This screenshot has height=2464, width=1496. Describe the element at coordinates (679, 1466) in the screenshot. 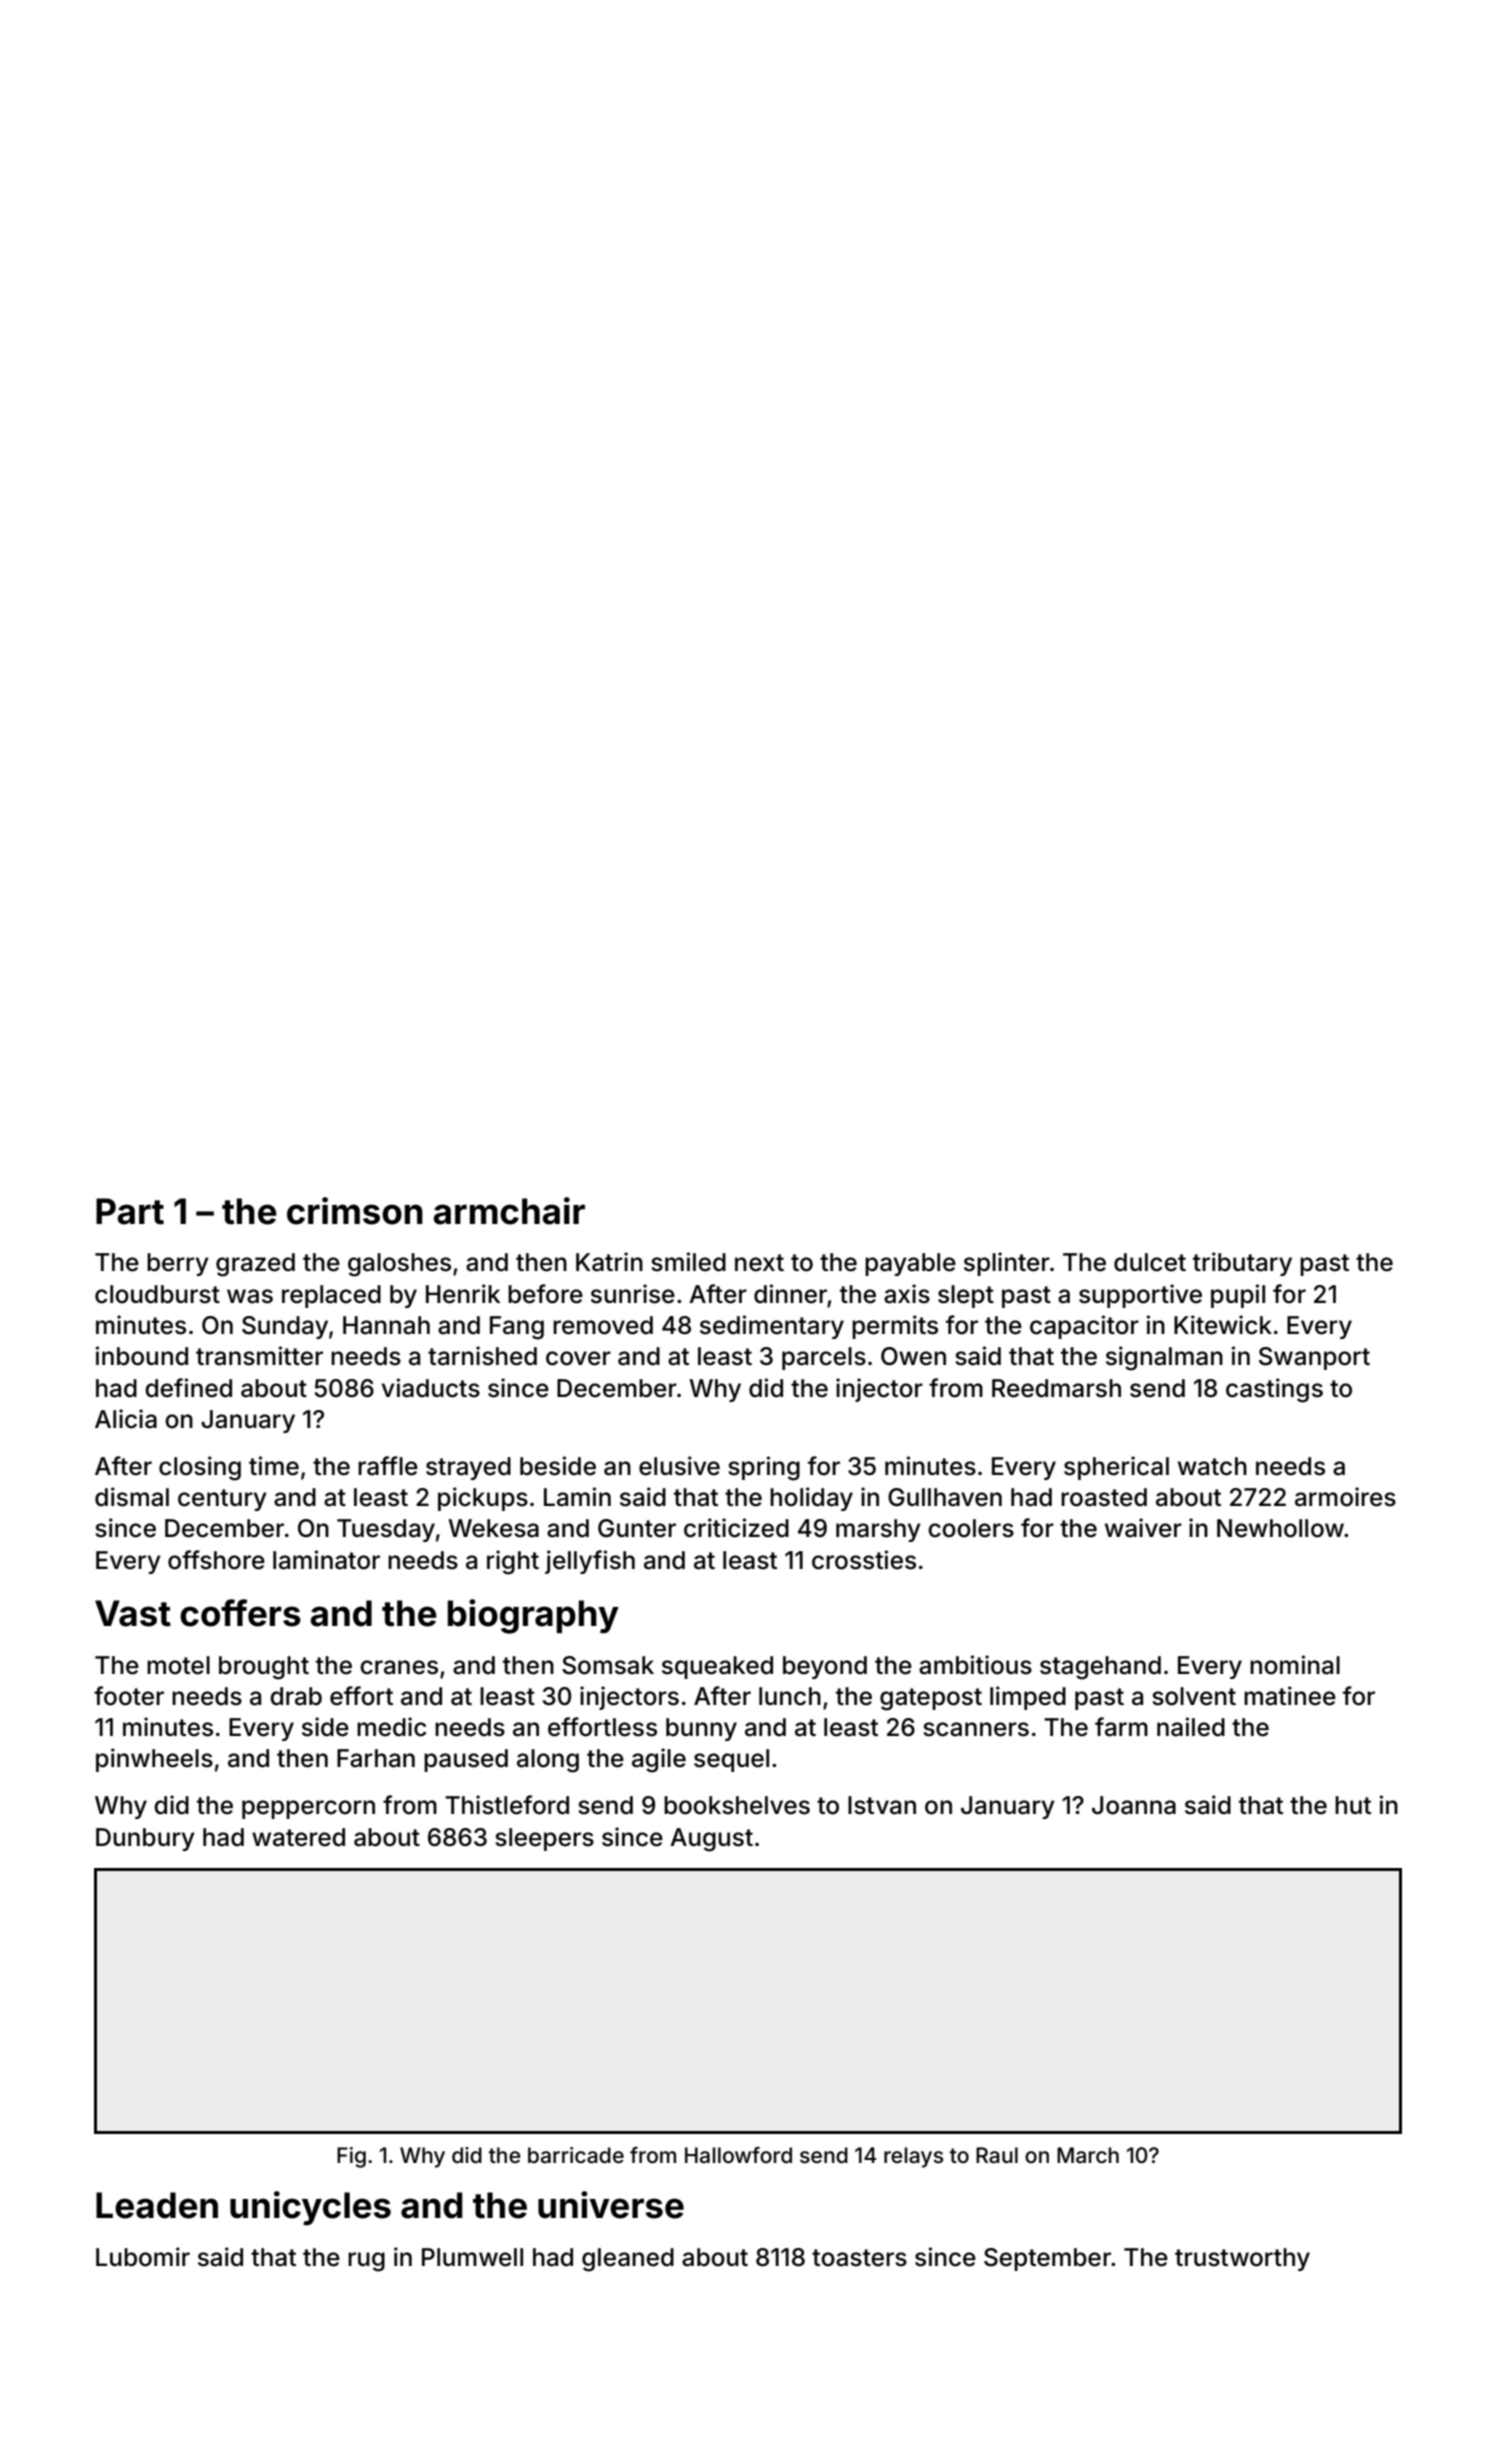

I see `elusive` at that location.
